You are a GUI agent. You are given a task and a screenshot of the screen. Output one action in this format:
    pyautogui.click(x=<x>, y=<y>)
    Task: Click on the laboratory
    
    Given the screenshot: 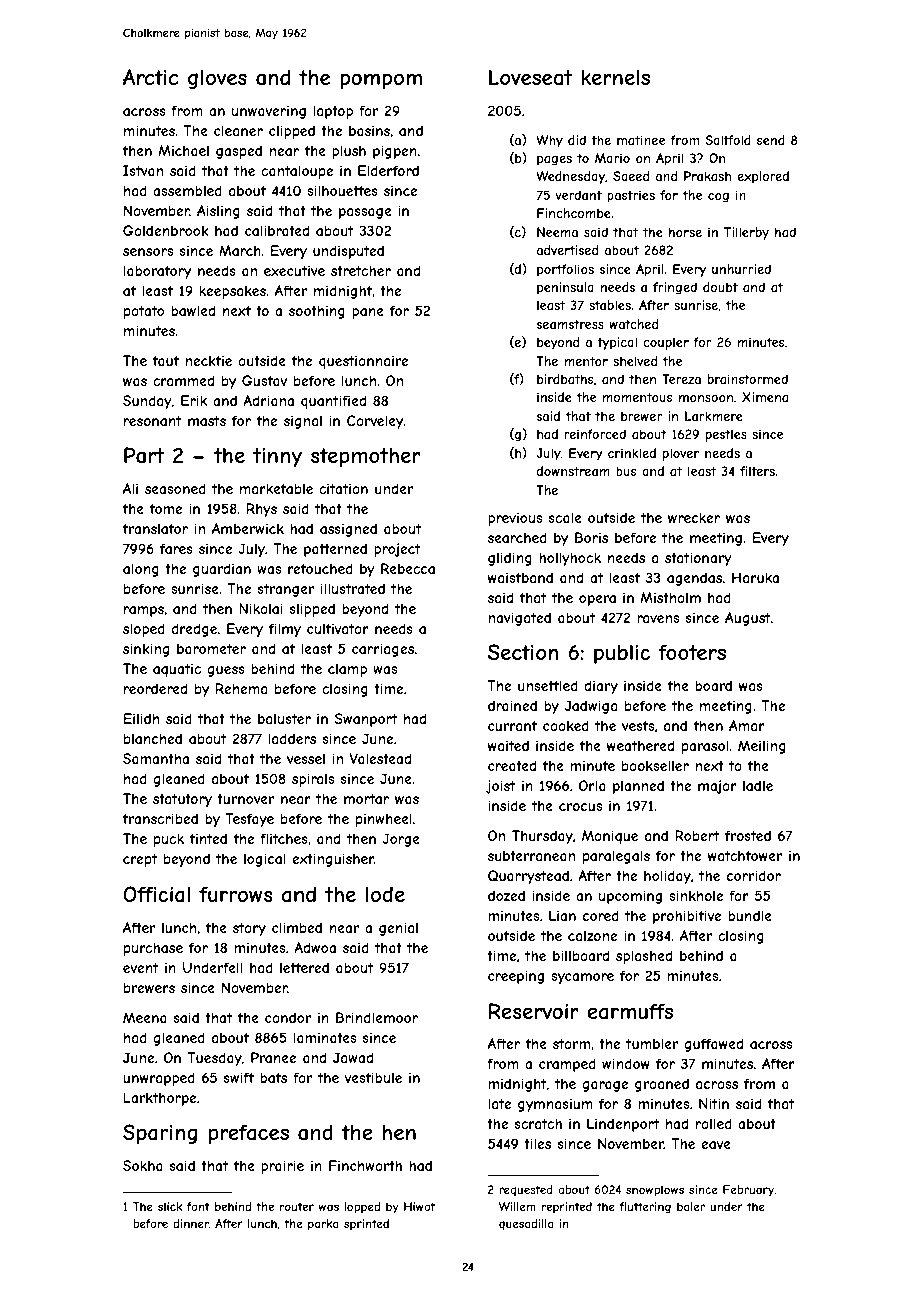 What is the action you would take?
    pyautogui.click(x=157, y=272)
